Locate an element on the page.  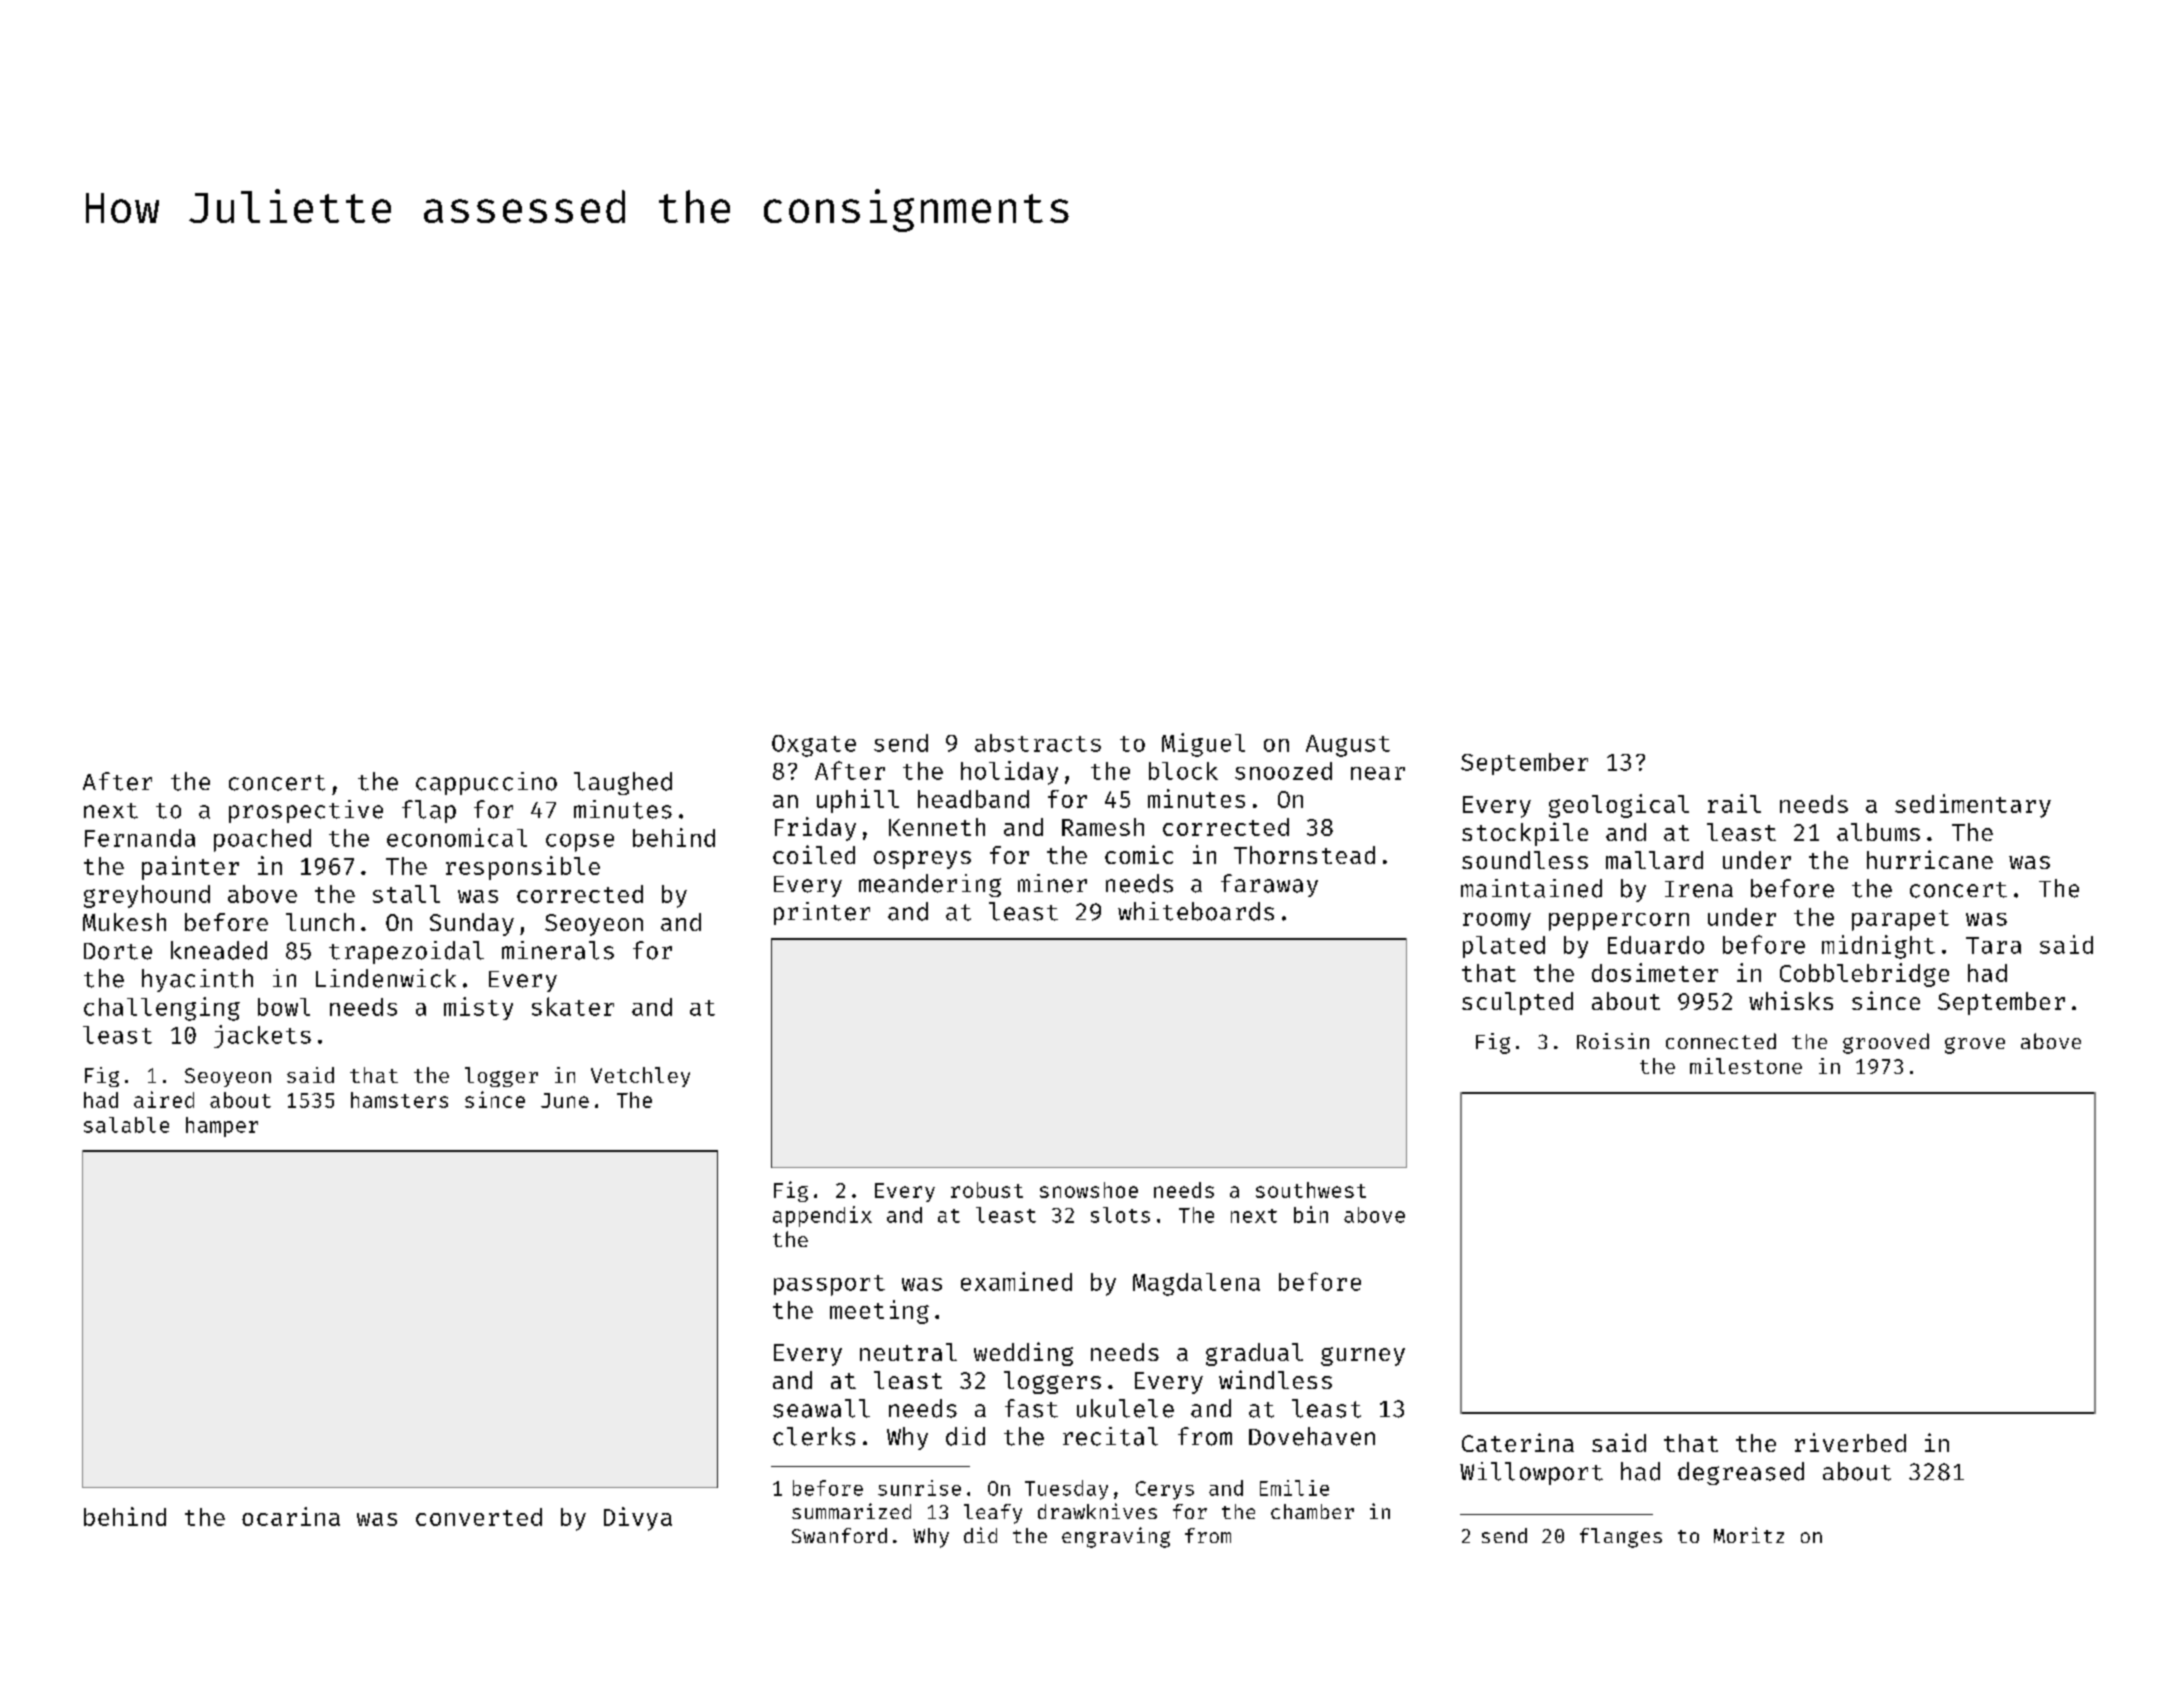
ocarina is located at coordinates (291, 1516).
